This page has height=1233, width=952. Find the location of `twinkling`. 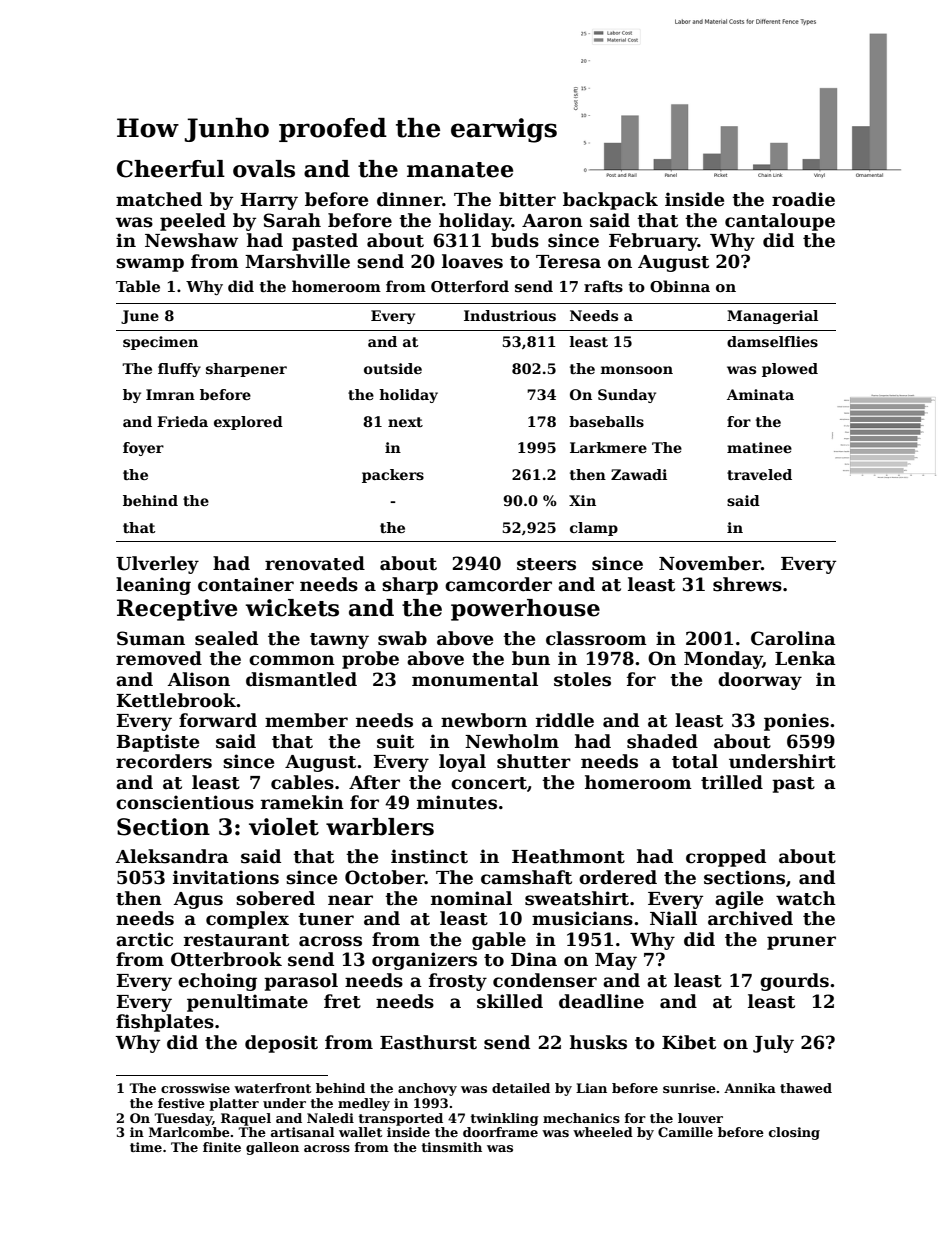

twinkling is located at coordinates (504, 1119).
